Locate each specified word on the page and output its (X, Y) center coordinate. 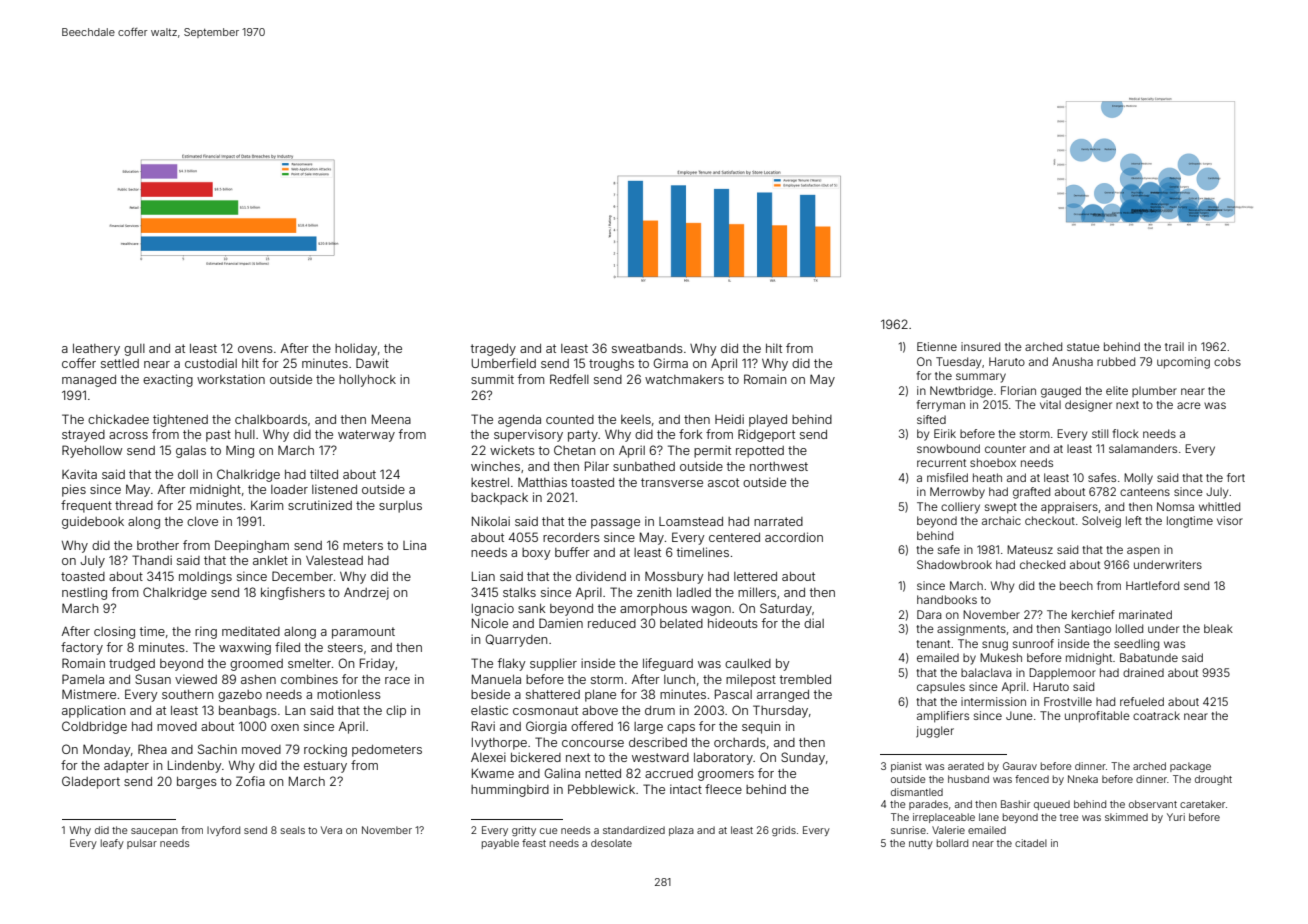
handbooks (947, 599)
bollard (952, 843)
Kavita (79, 474)
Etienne (937, 346)
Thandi (152, 560)
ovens (255, 349)
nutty (921, 844)
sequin (761, 727)
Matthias (542, 482)
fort (1236, 477)
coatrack (1156, 715)
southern (187, 694)
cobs (1227, 361)
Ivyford (223, 831)
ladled (694, 592)
